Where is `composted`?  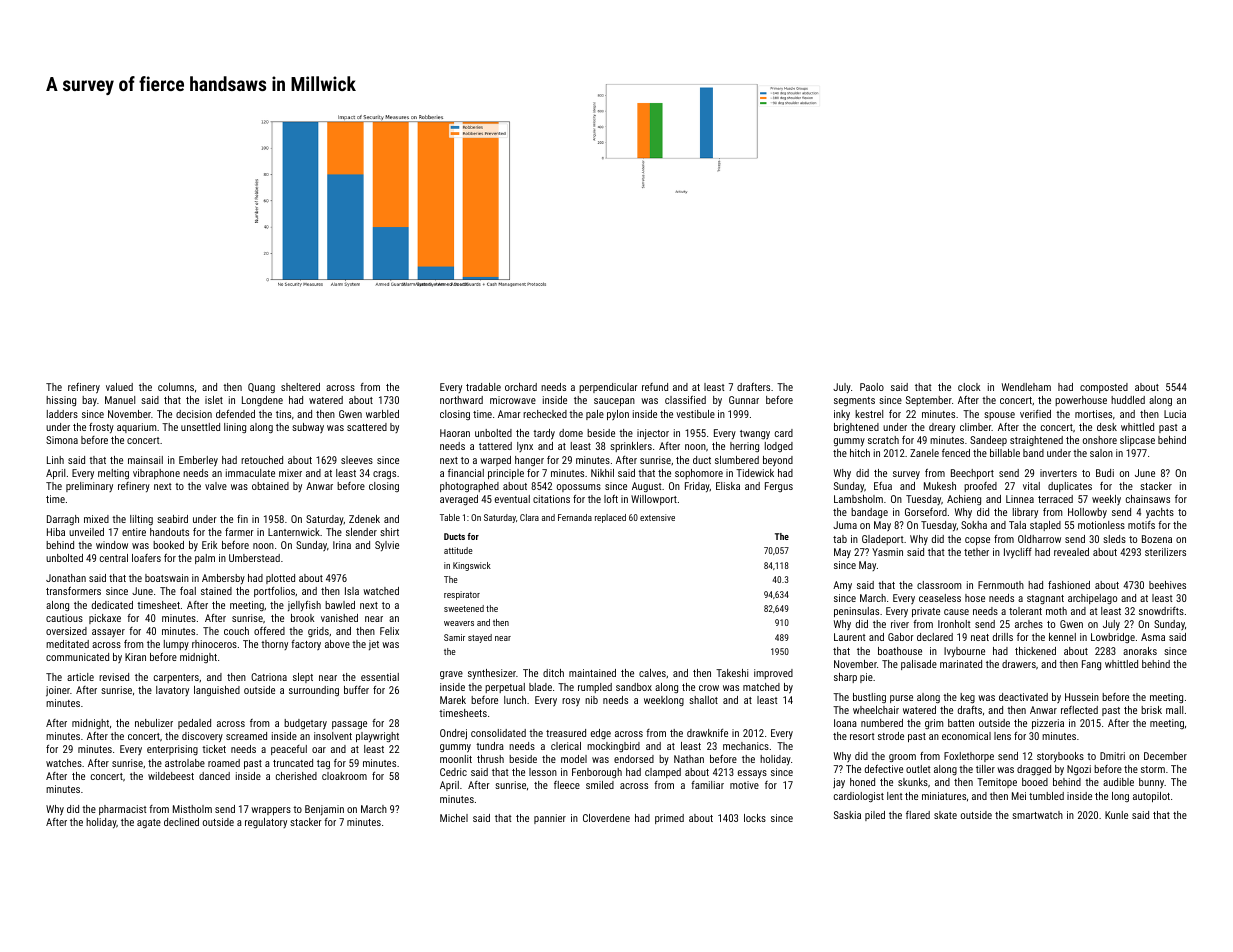 composted is located at coordinates (1104, 388).
